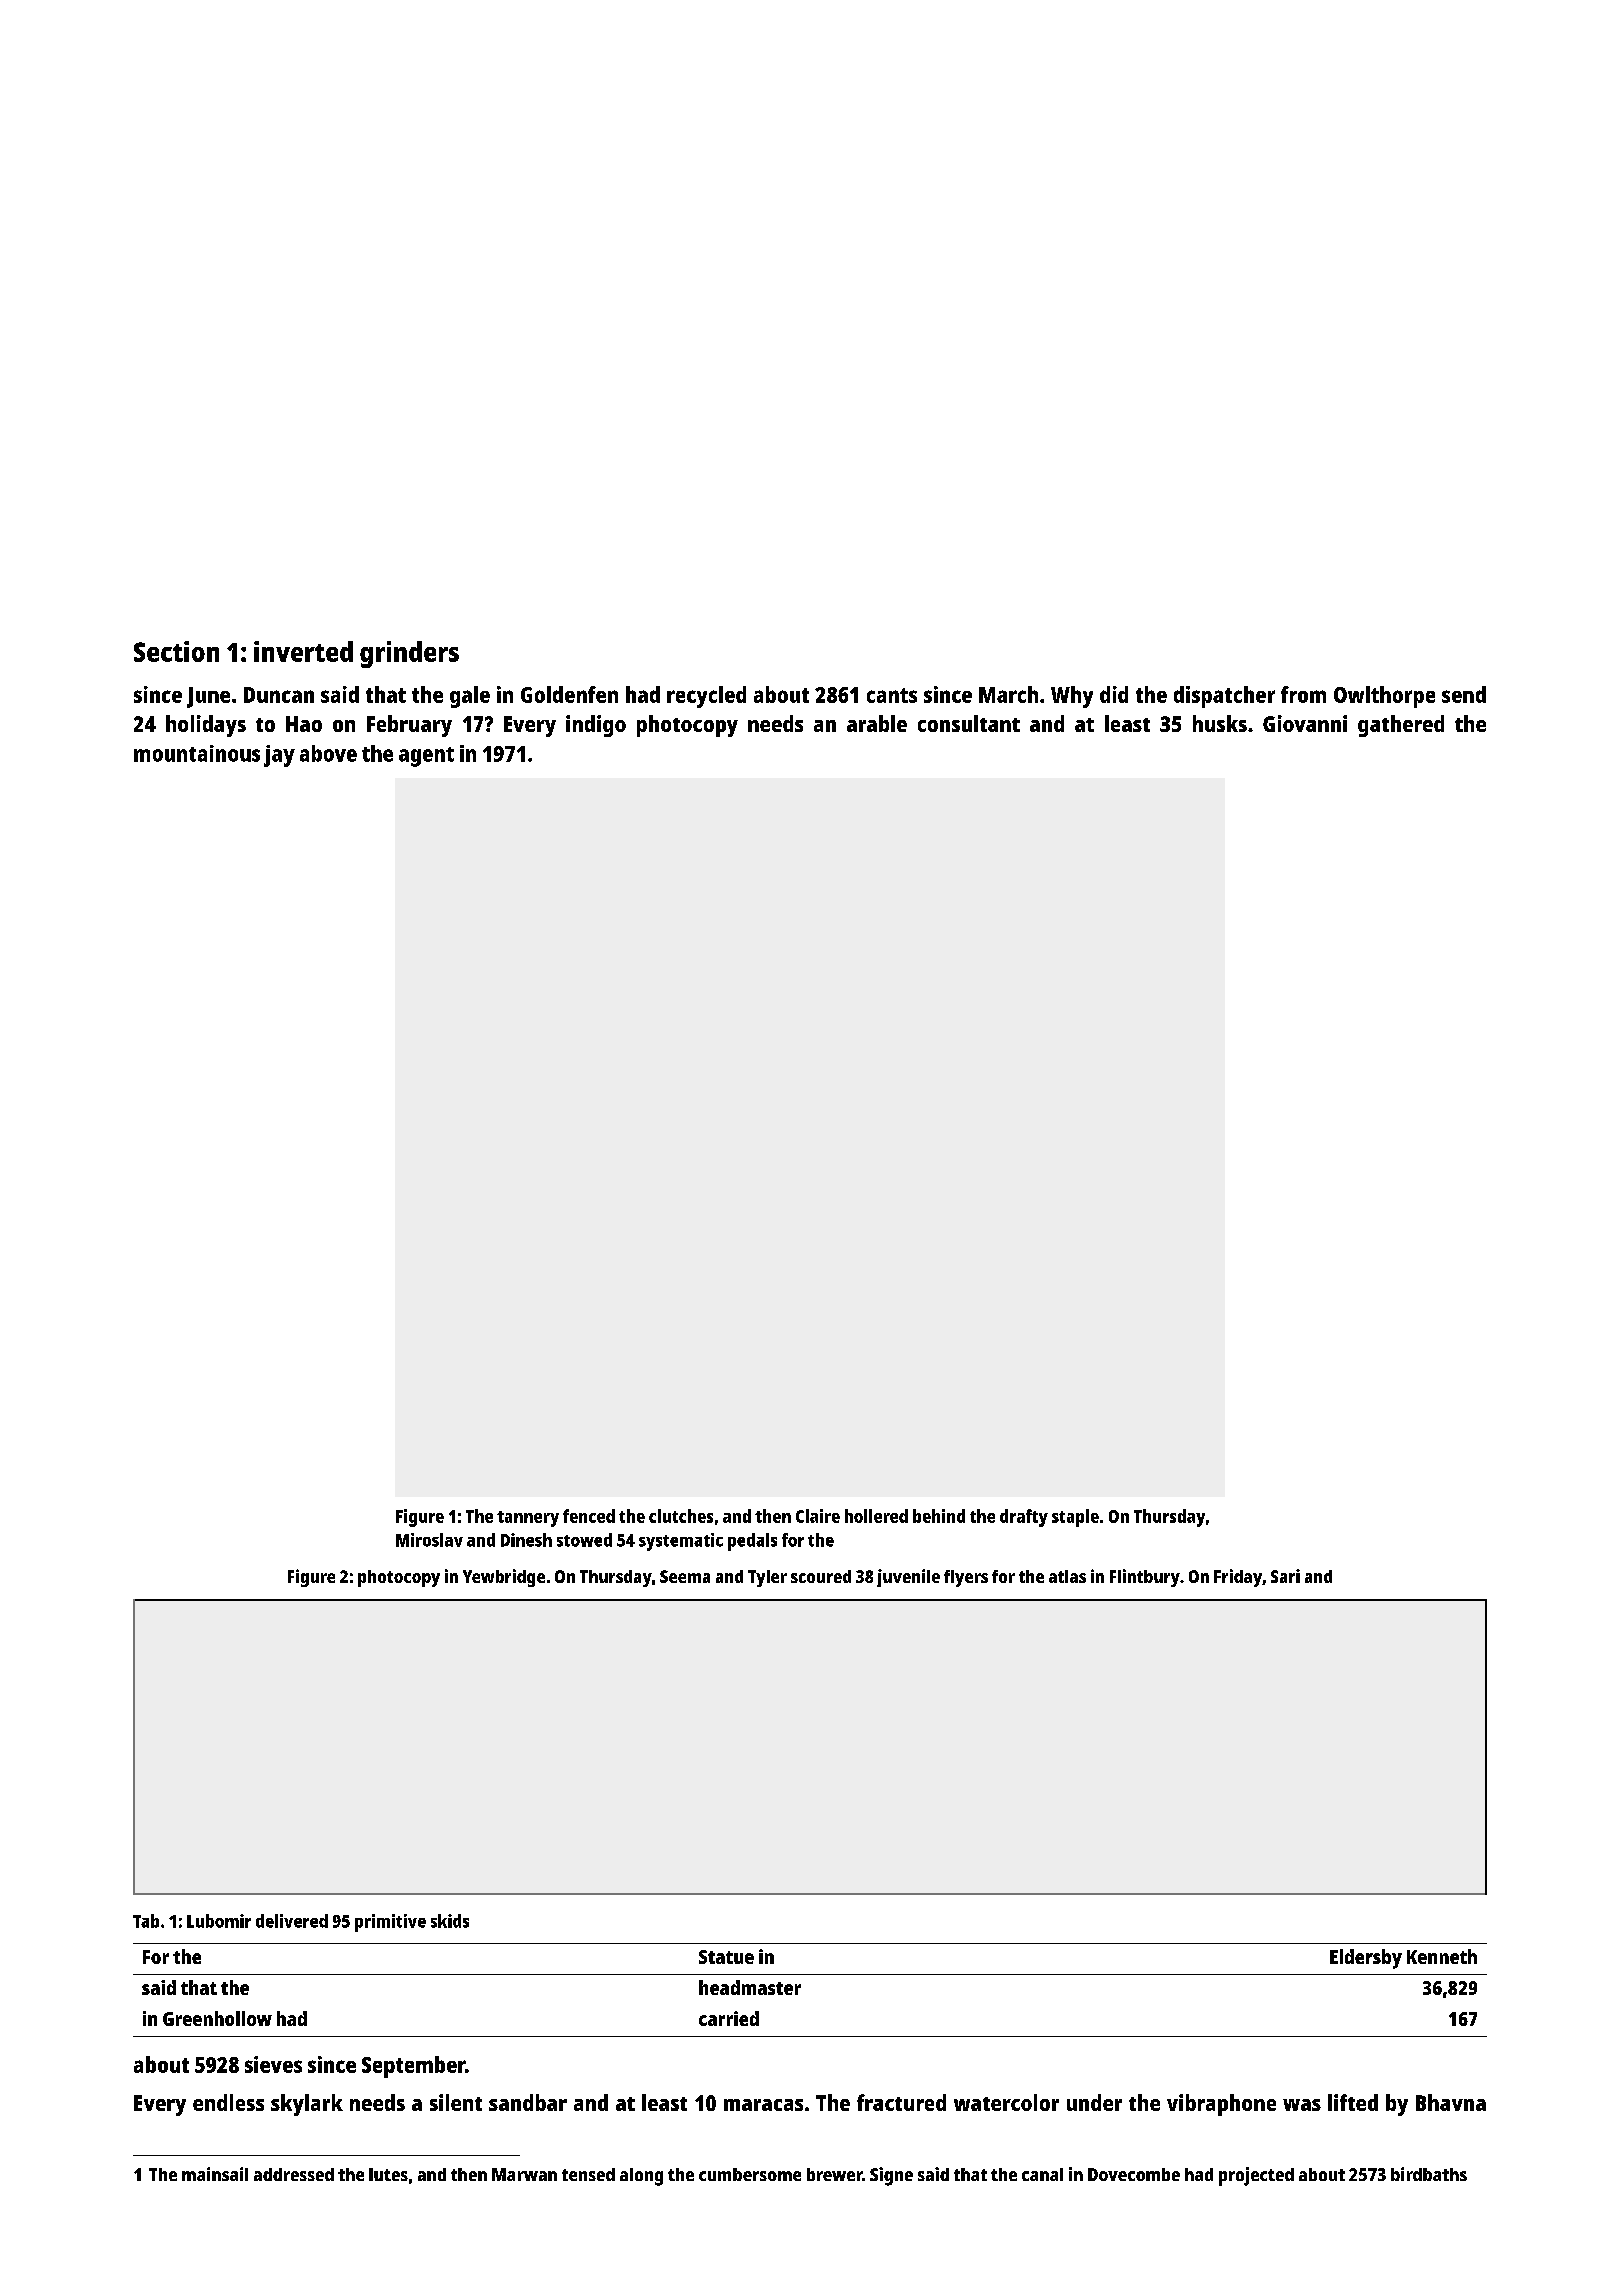 The image size is (1620, 2292). Describe the element at coordinates (1075, 1518) in the image. I see `staple` at that location.
